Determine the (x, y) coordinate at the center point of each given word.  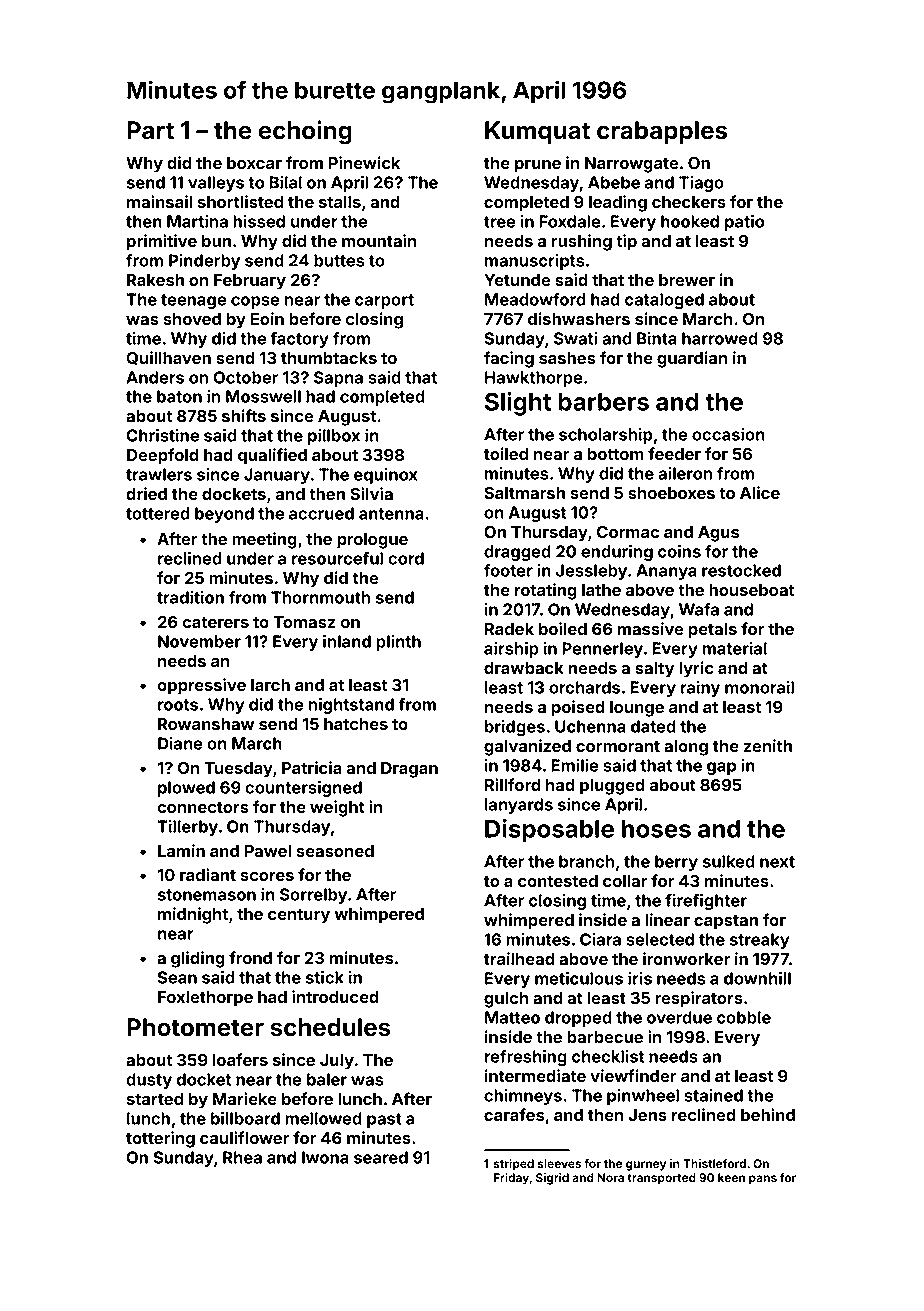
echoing (305, 132)
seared (381, 1157)
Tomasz (304, 622)
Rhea (242, 1157)
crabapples (662, 132)
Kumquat (537, 132)
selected (660, 939)
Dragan (409, 770)
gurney (646, 1166)
